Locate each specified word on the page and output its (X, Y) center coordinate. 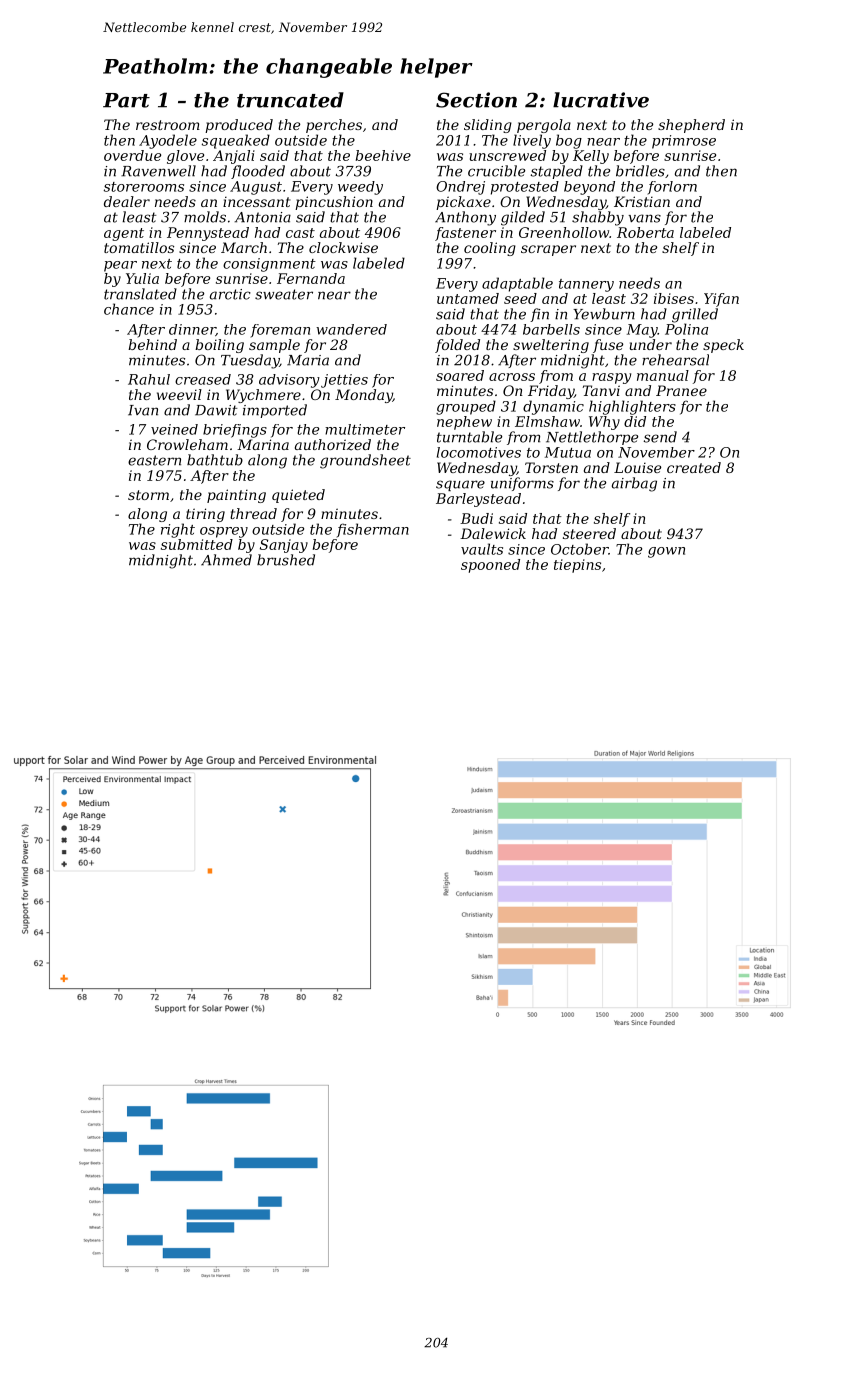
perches (334, 126)
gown (666, 552)
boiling (219, 346)
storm (148, 495)
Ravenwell (158, 171)
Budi (476, 518)
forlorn (672, 187)
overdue (132, 155)
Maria (308, 360)
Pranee (681, 390)
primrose (684, 142)
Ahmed (226, 560)
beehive (383, 155)
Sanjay (284, 546)
